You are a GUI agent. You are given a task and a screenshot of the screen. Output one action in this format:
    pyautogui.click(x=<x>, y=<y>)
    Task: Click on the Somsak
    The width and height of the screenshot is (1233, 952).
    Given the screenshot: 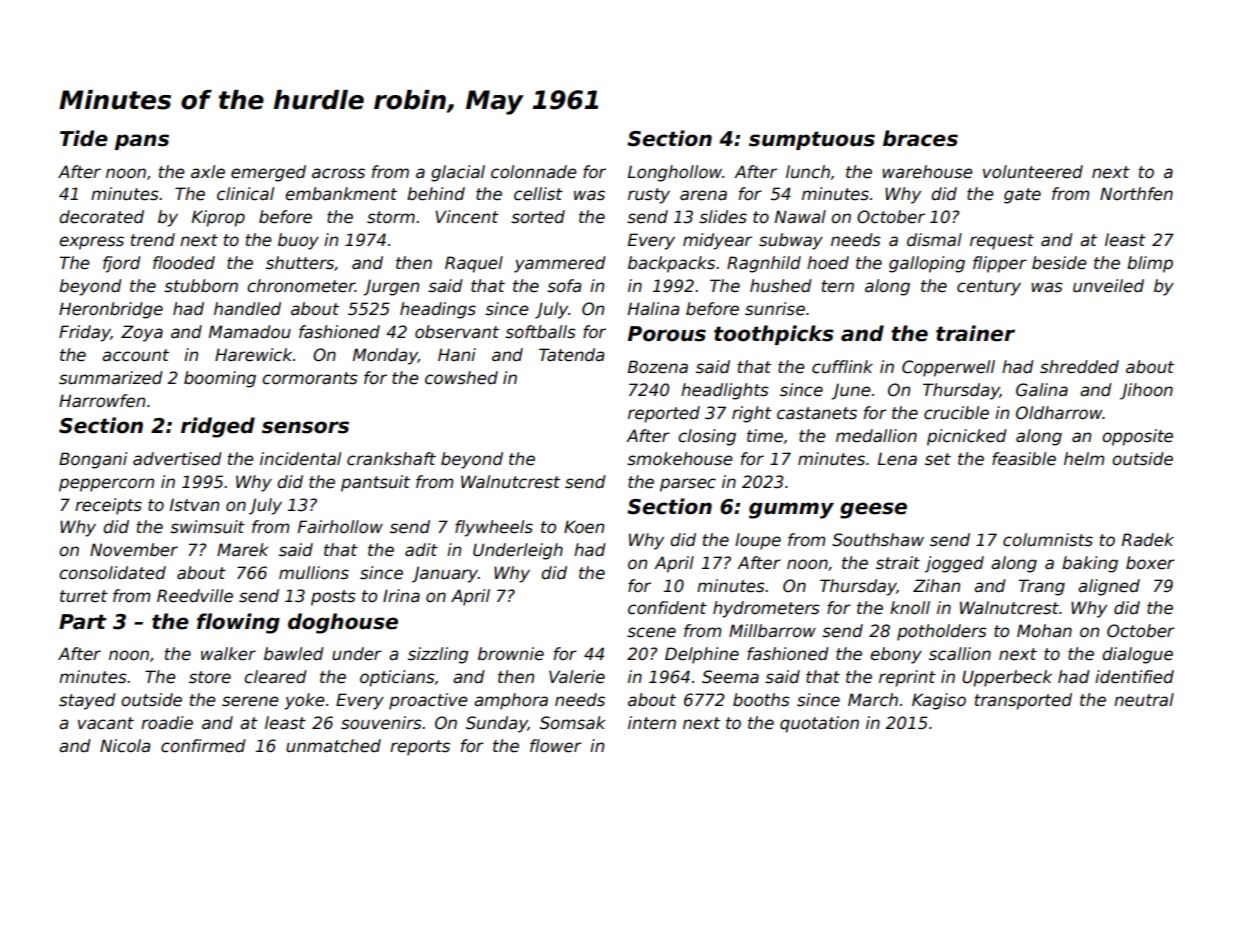 What is the action you would take?
    pyautogui.click(x=573, y=723)
